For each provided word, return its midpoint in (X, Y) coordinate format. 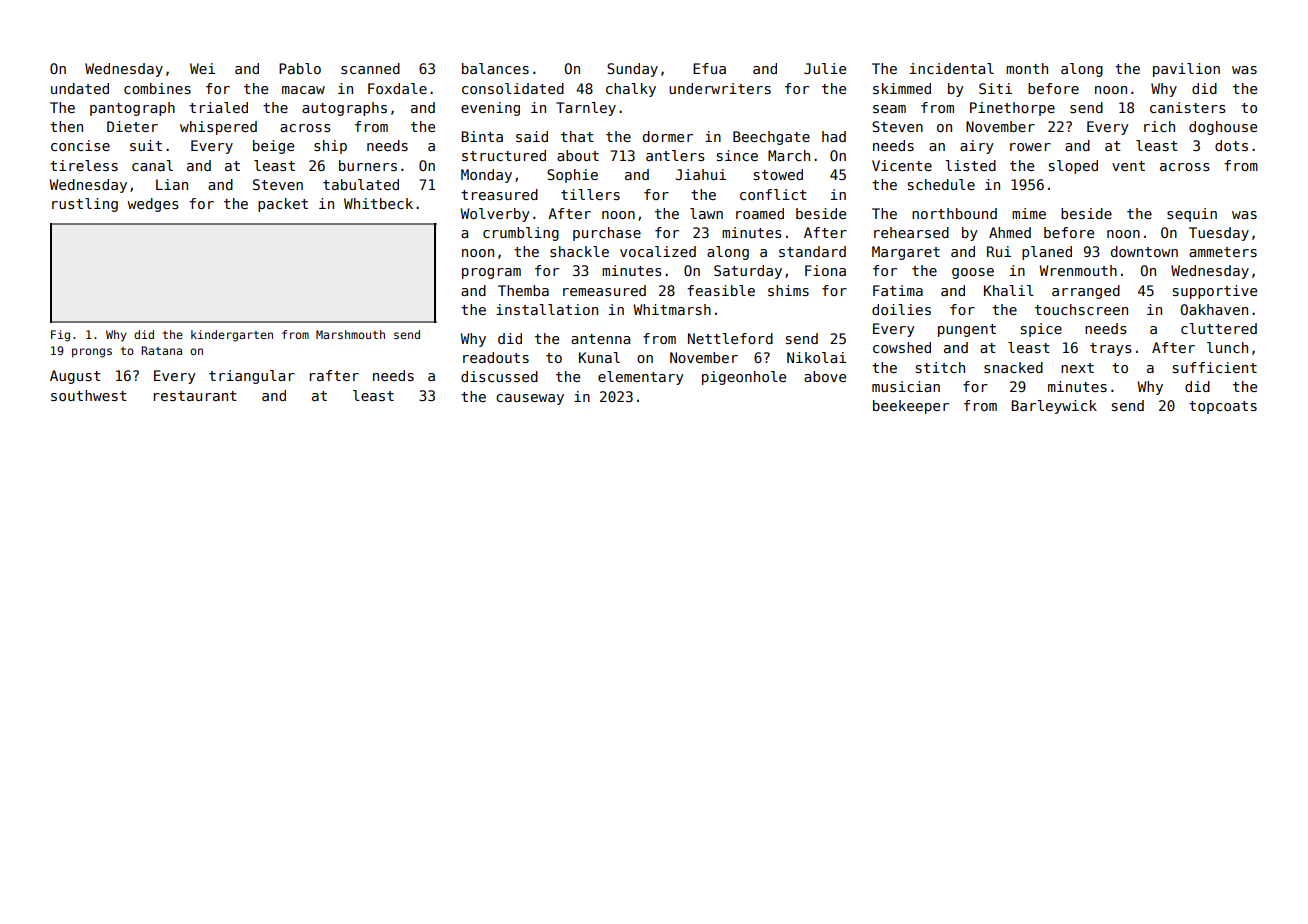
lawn (706, 213)
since (737, 155)
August (75, 377)
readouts (496, 357)
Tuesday (1219, 234)
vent (1128, 166)
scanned (370, 68)
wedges (153, 205)
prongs (92, 353)
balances (495, 68)
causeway (530, 399)
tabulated (361, 184)
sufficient (1215, 367)
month (1027, 68)
